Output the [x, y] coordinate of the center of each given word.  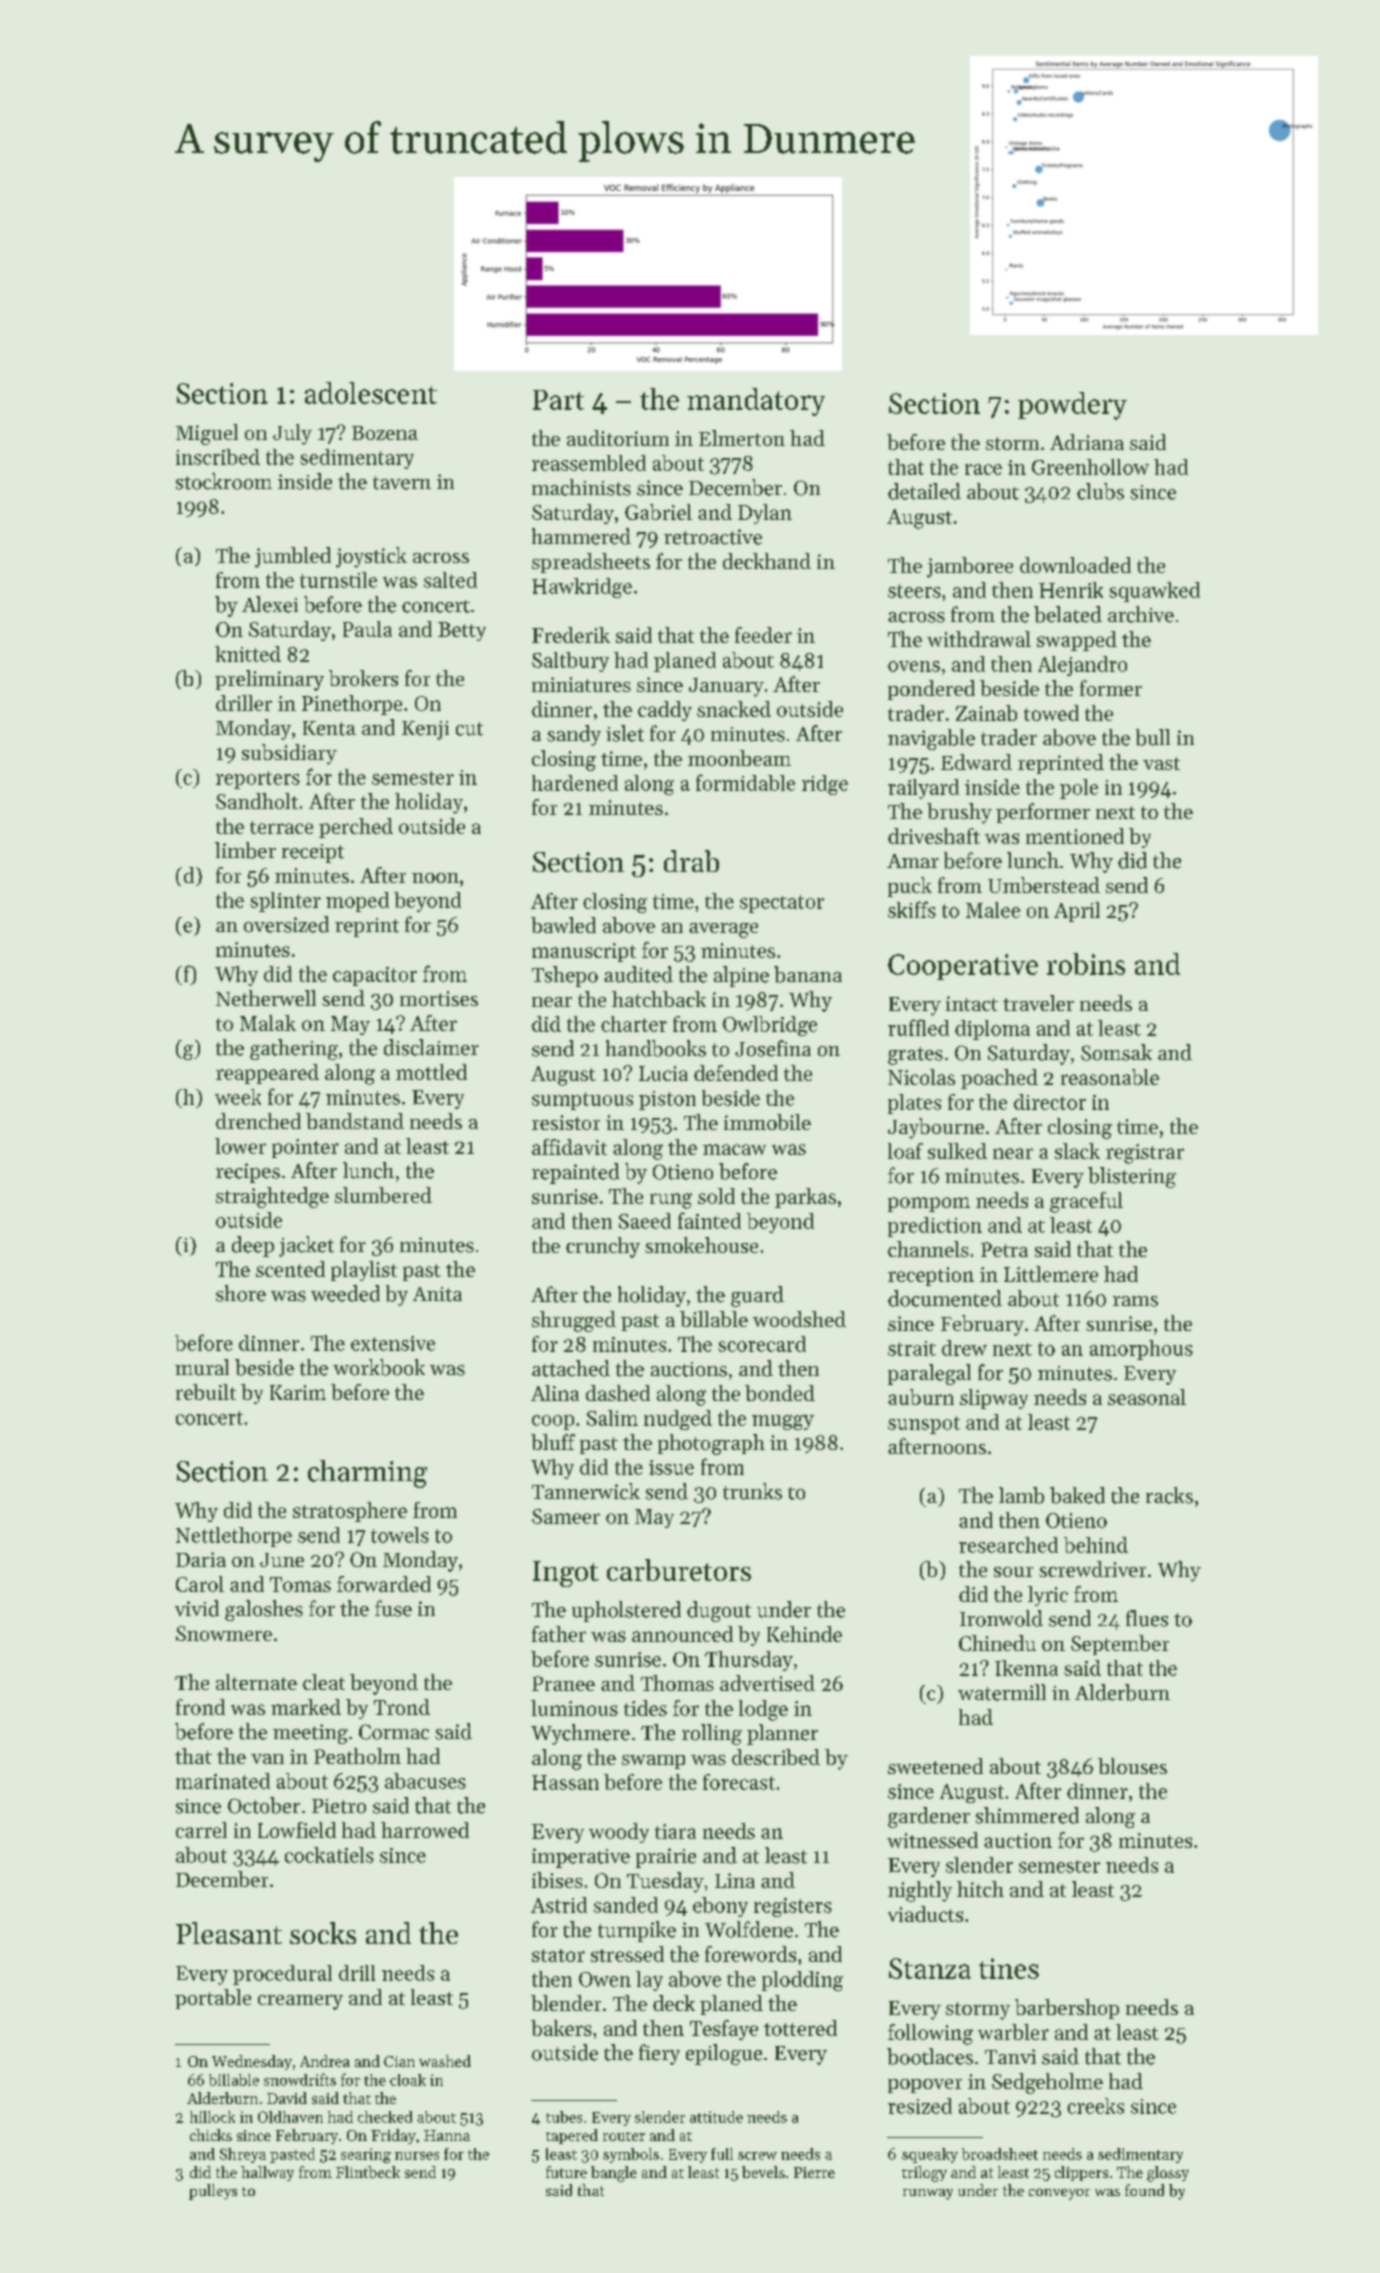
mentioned [1075, 836]
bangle [614, 2174]
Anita [437, 1294]
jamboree [970, 567]
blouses [1132, 1766]
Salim [612, 1418]
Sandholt [257, 801]
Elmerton [742, 438]
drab [691, 861]
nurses [417, 2156]
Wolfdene [749, 1929]
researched [1008, 1545]
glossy [1168, 2174]
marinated [223, 1781]
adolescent [371, 393]
